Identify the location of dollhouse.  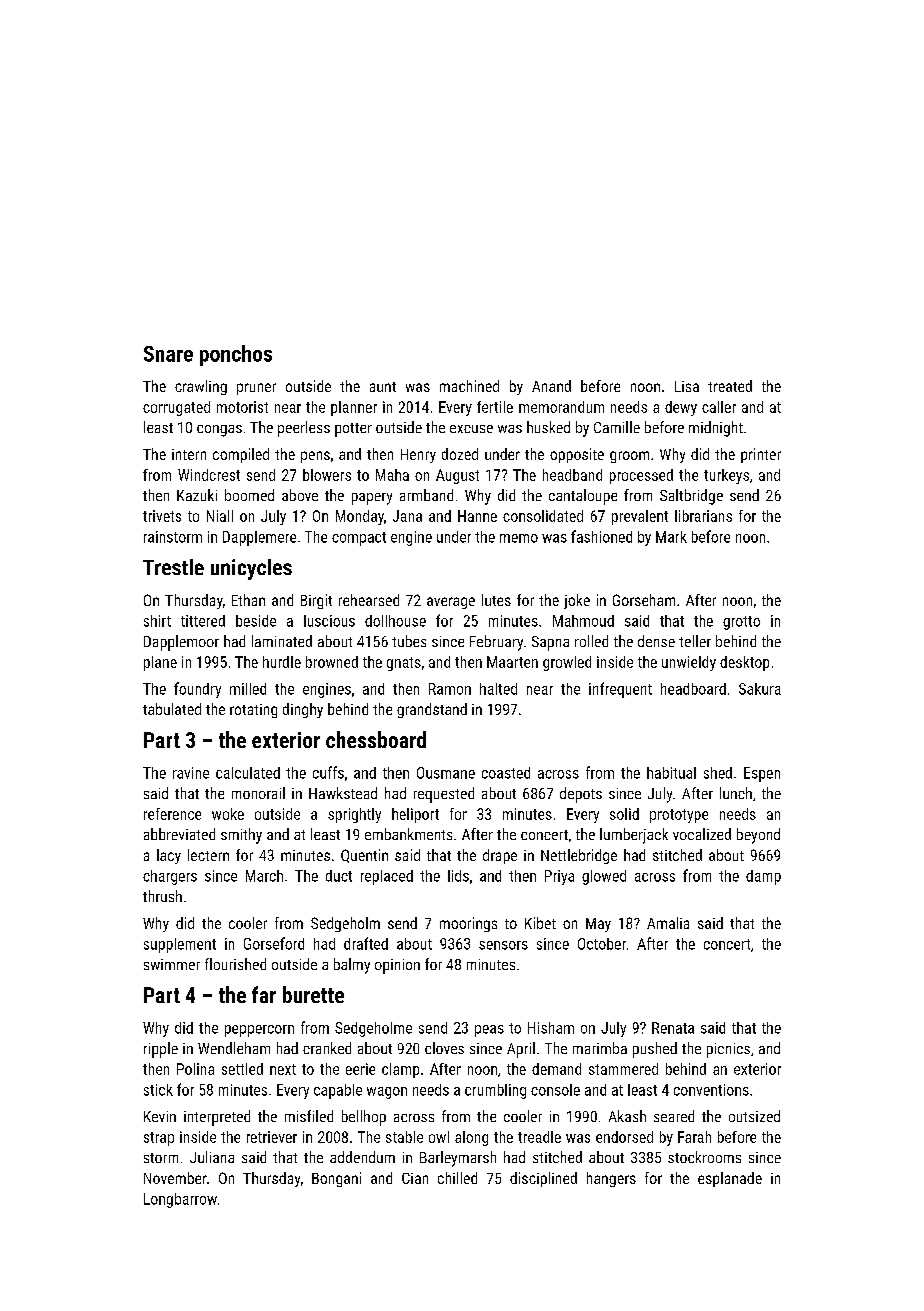
(395, 621).
